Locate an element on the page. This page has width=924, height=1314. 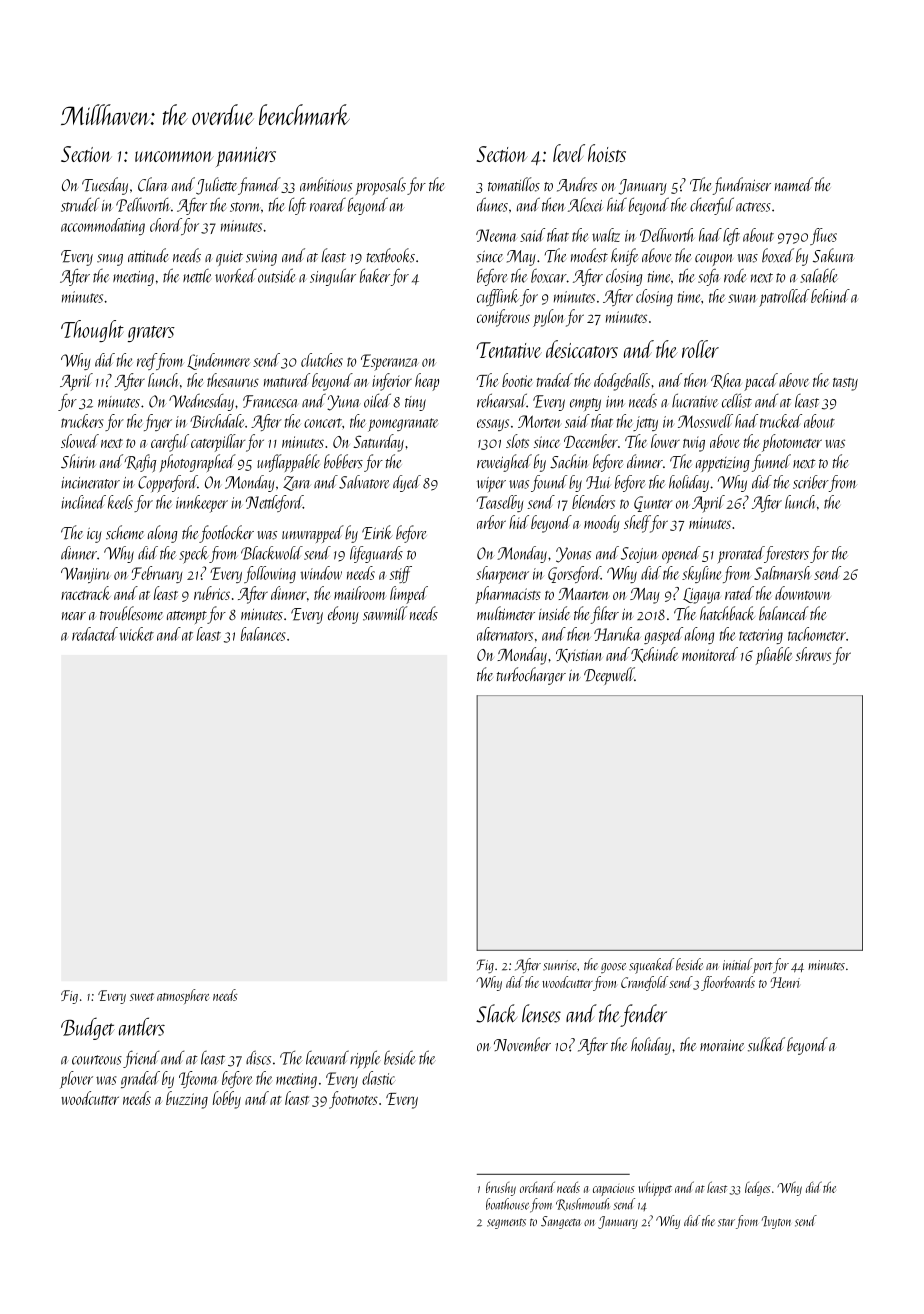
Henri is located at coordinates (785, 982).
